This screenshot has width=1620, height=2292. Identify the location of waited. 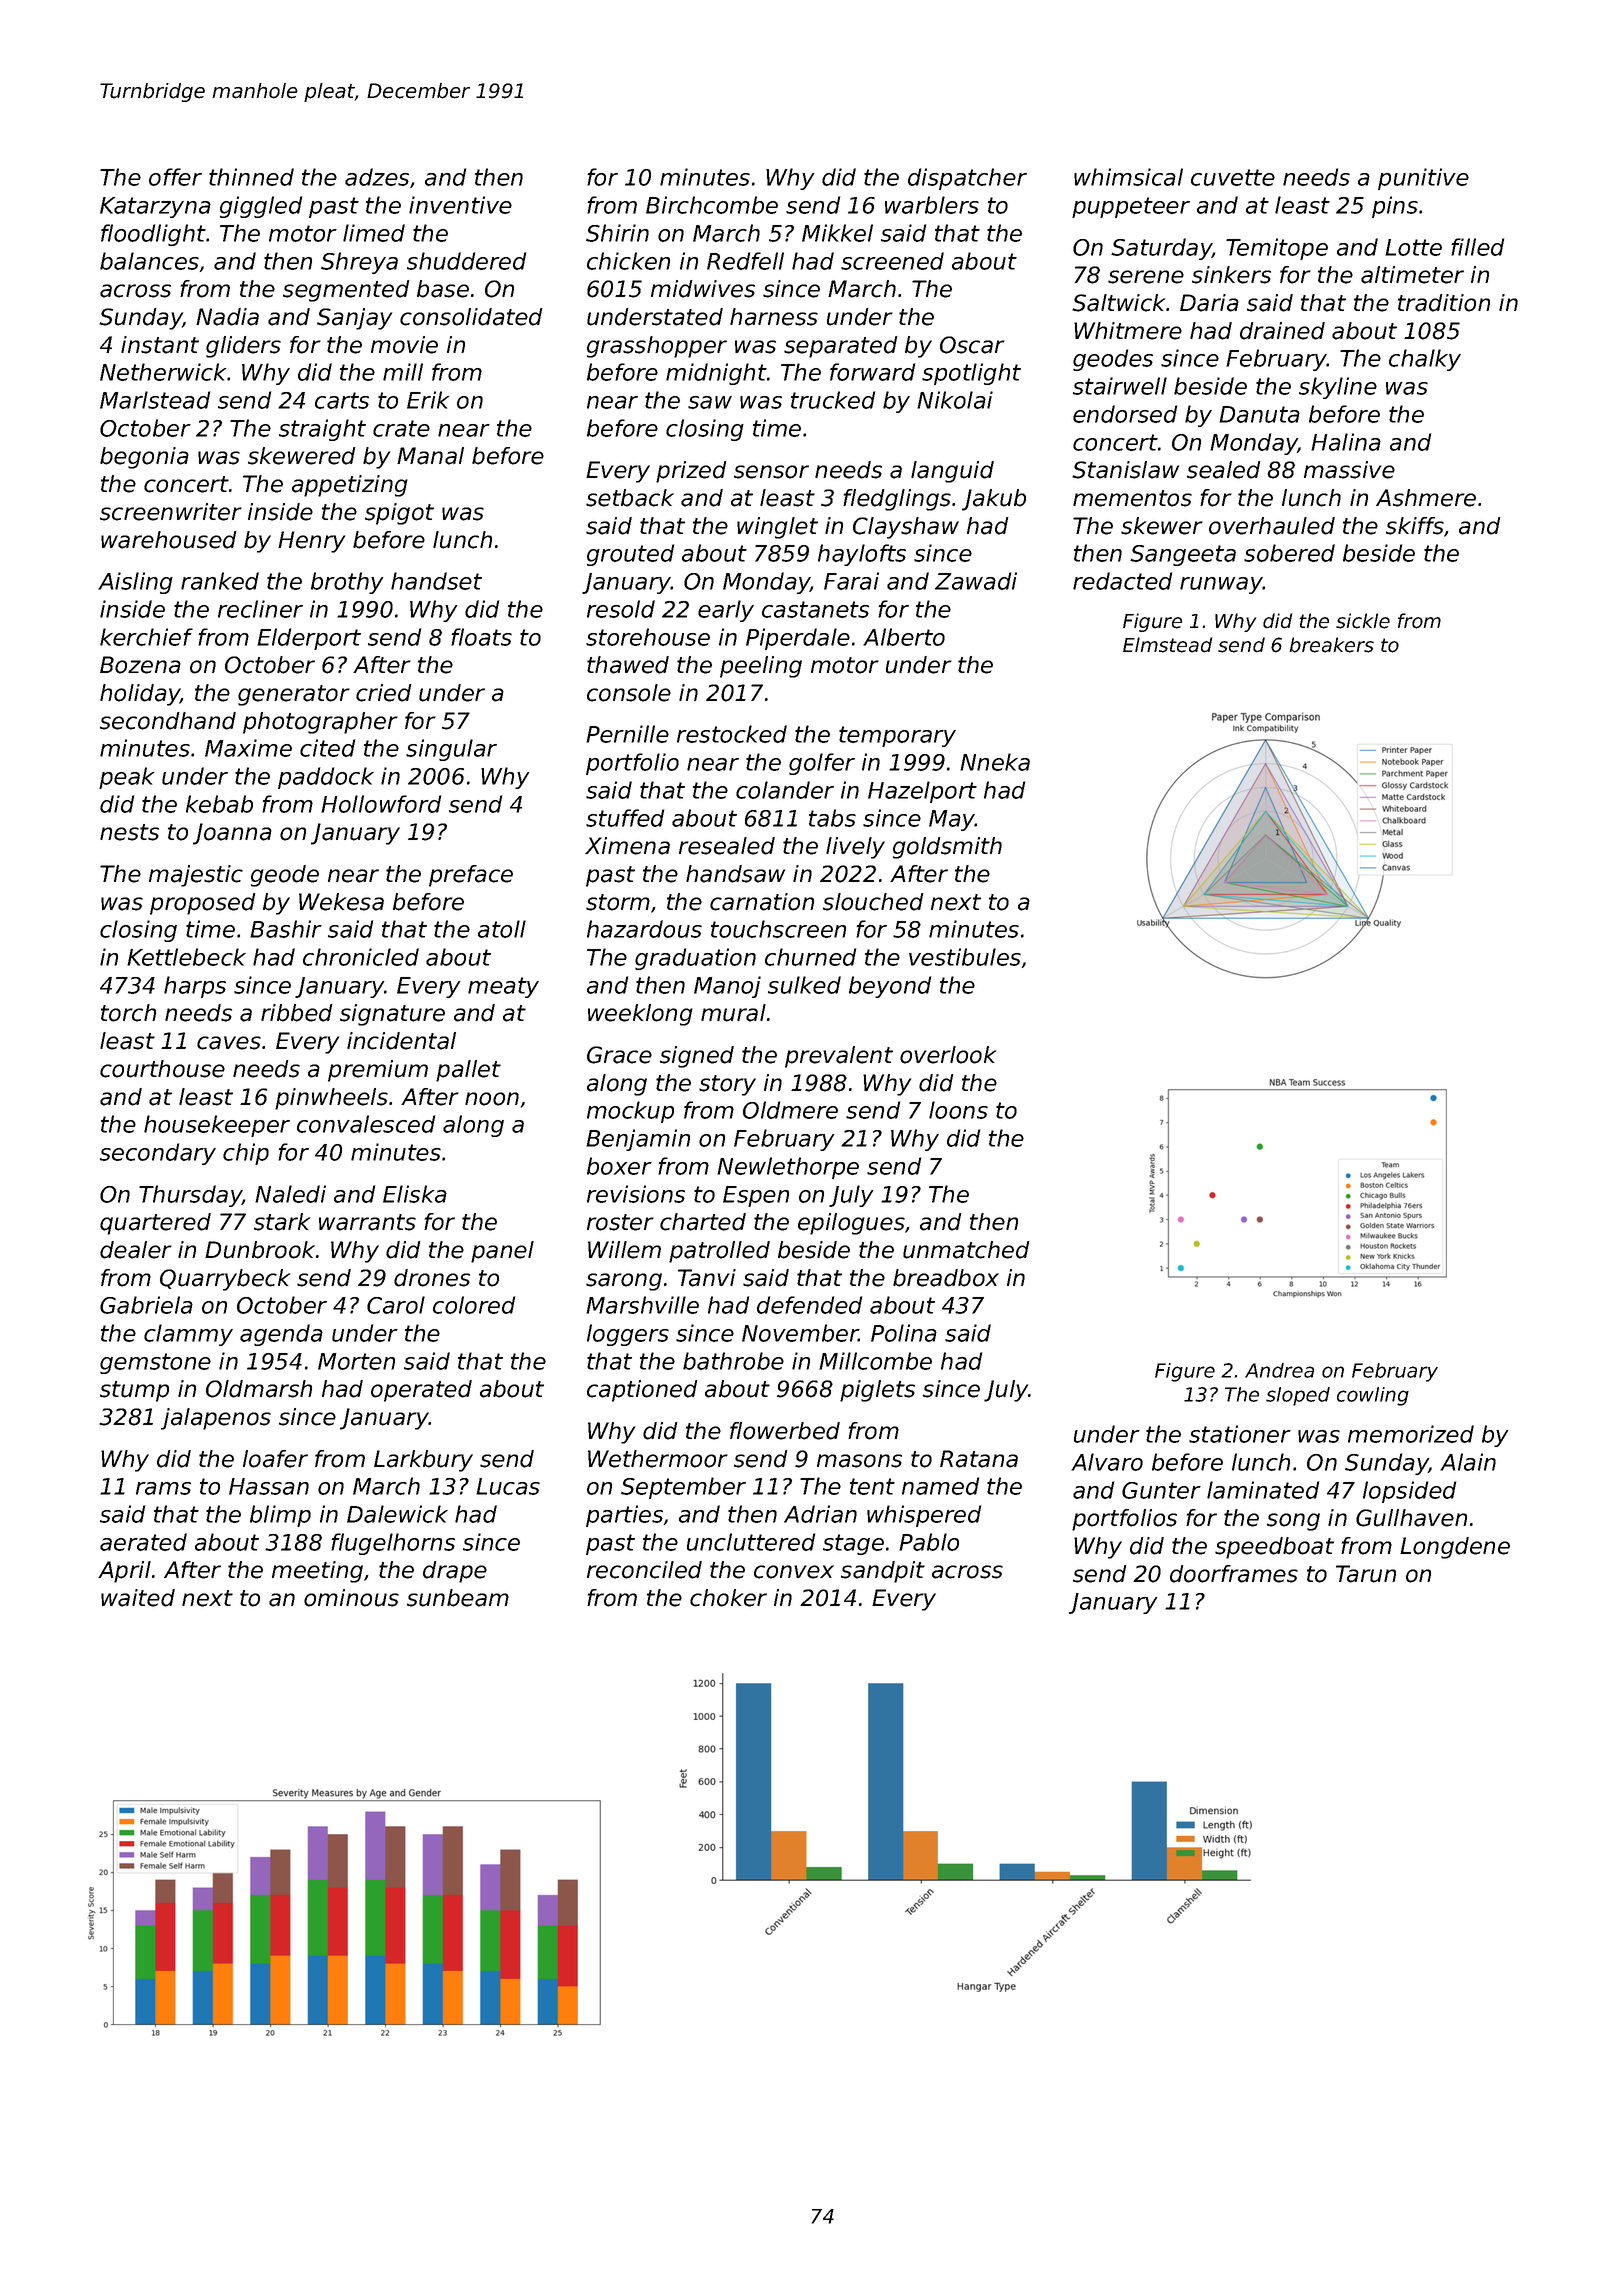
(138, 1598).
